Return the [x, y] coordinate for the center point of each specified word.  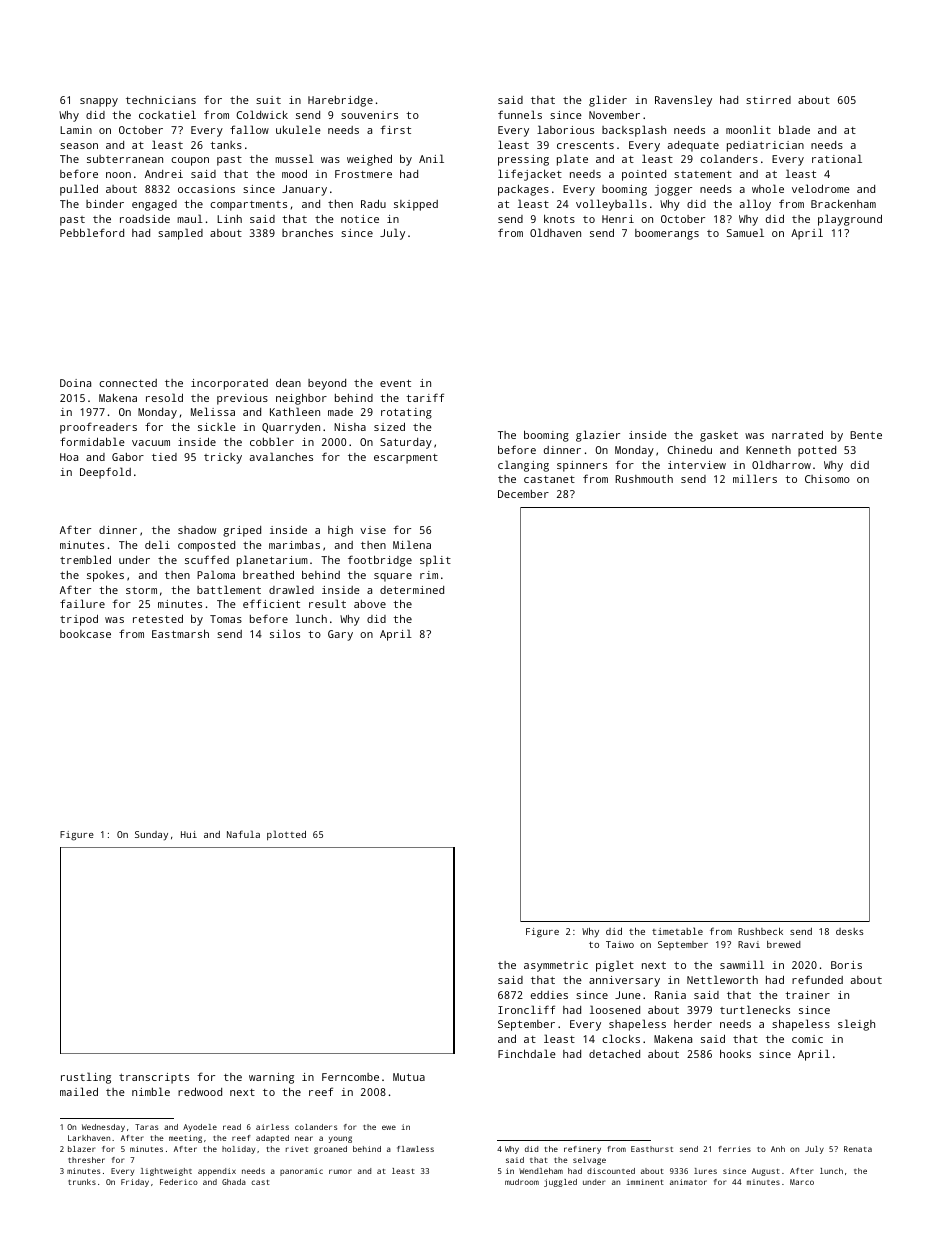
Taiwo [620, 944]
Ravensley [683, 101]
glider [608, 101]
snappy [99, 102]
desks [850, 931]
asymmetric [556, 966]
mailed [79, 1091]
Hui [189, 834]
